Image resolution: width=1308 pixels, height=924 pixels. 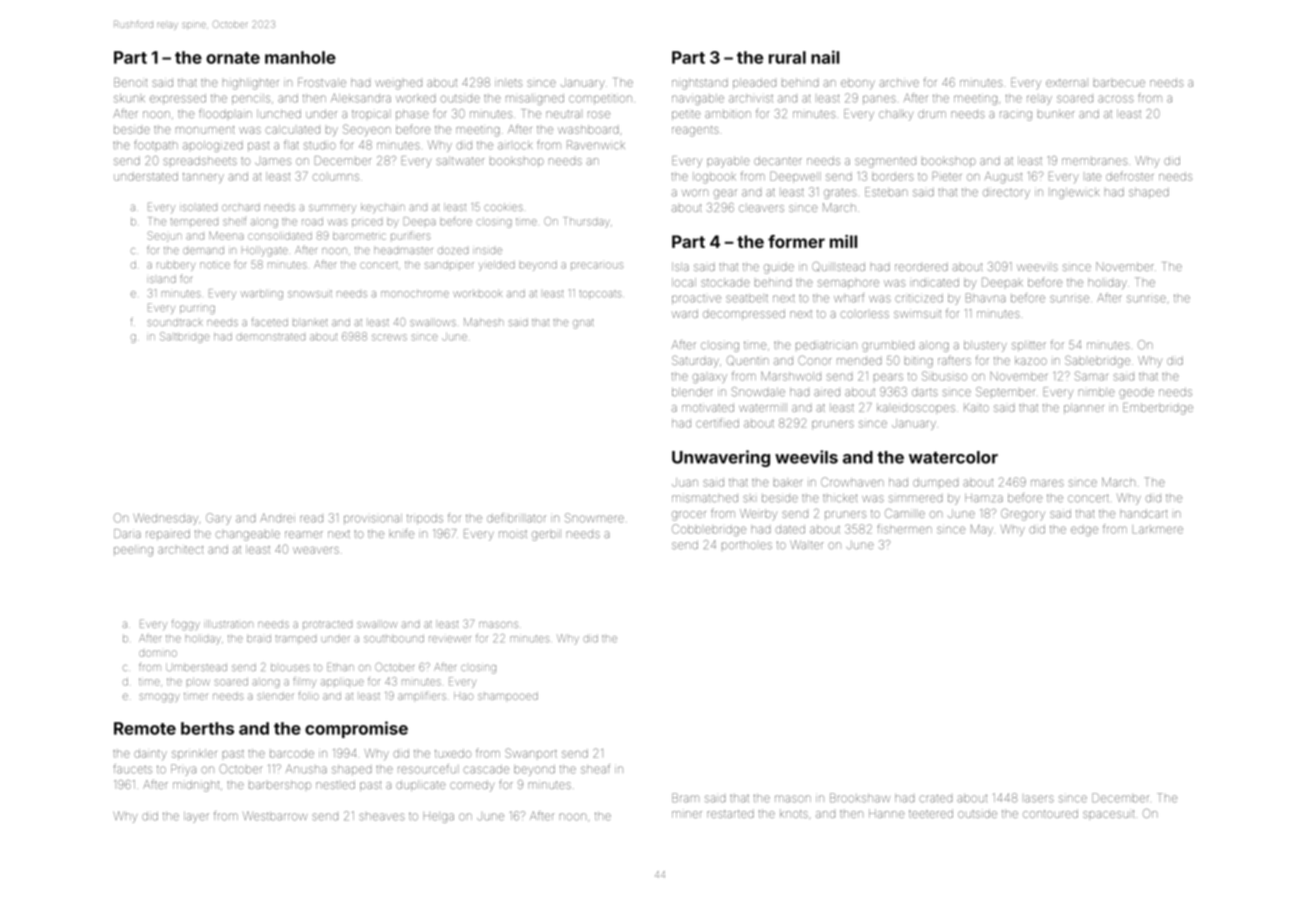 I want to click on weighed, so click(x=399, y=85).
